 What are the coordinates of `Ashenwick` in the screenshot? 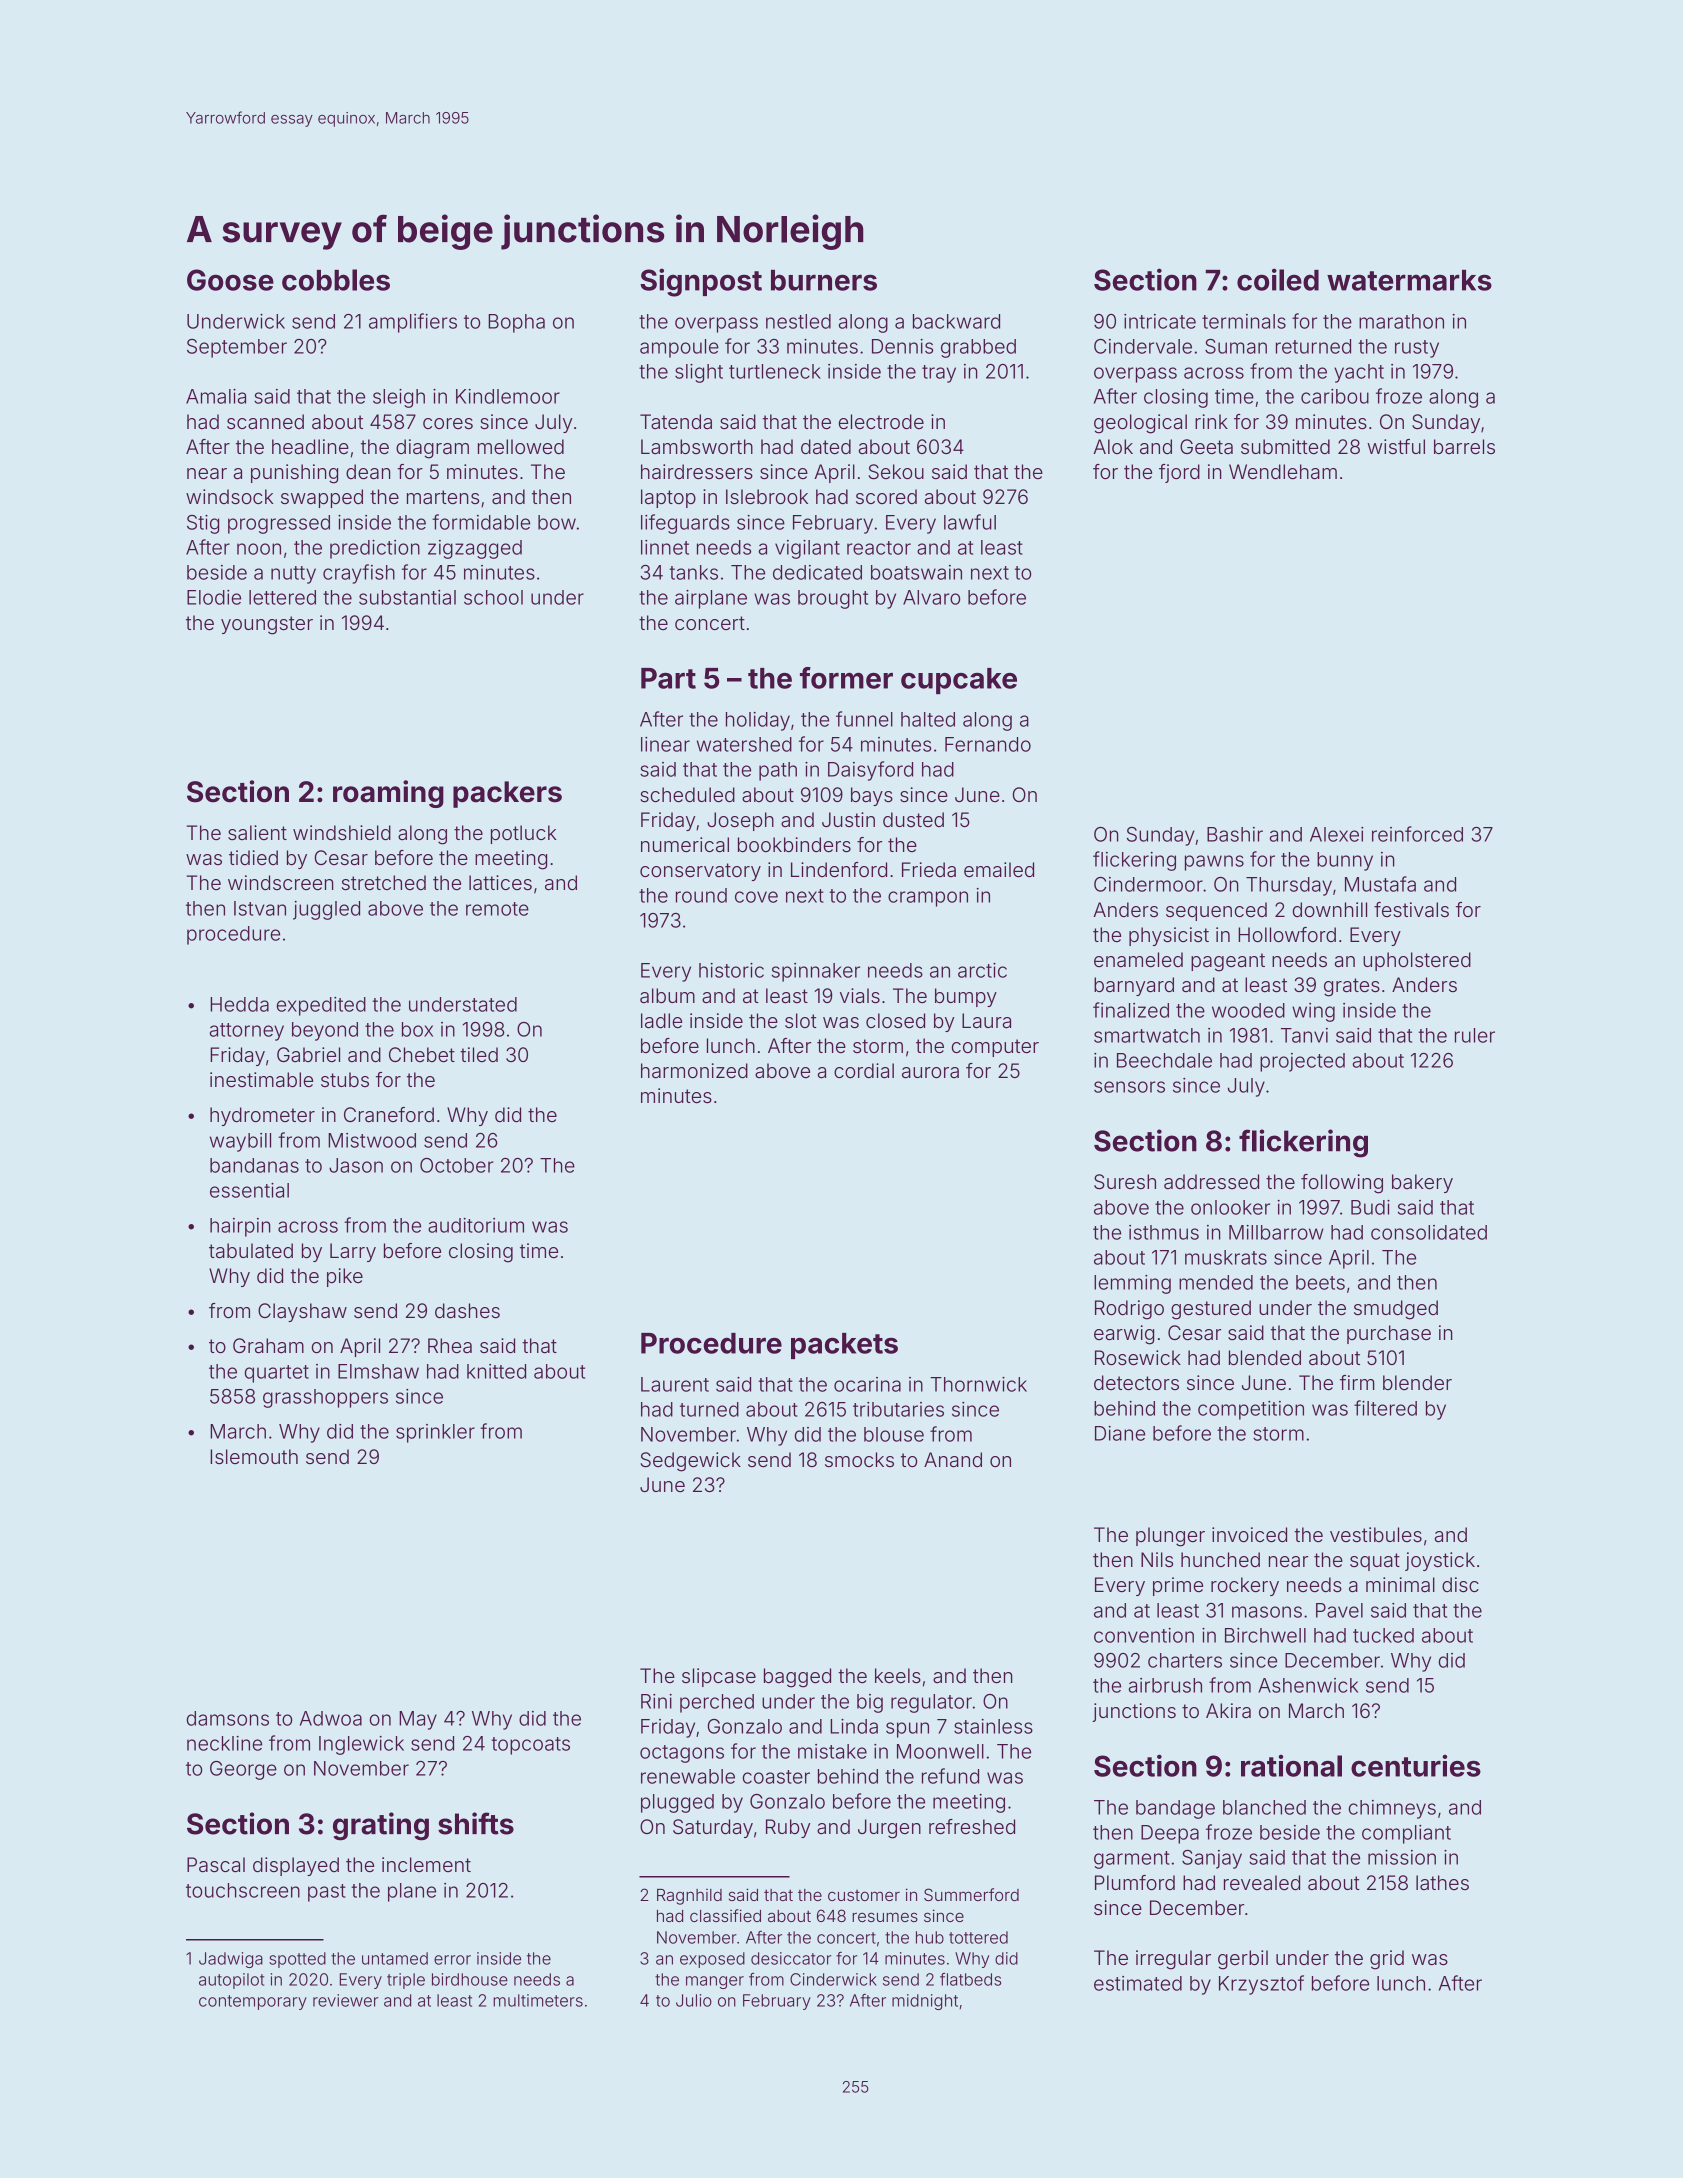 It's located at (1308, 1685).
